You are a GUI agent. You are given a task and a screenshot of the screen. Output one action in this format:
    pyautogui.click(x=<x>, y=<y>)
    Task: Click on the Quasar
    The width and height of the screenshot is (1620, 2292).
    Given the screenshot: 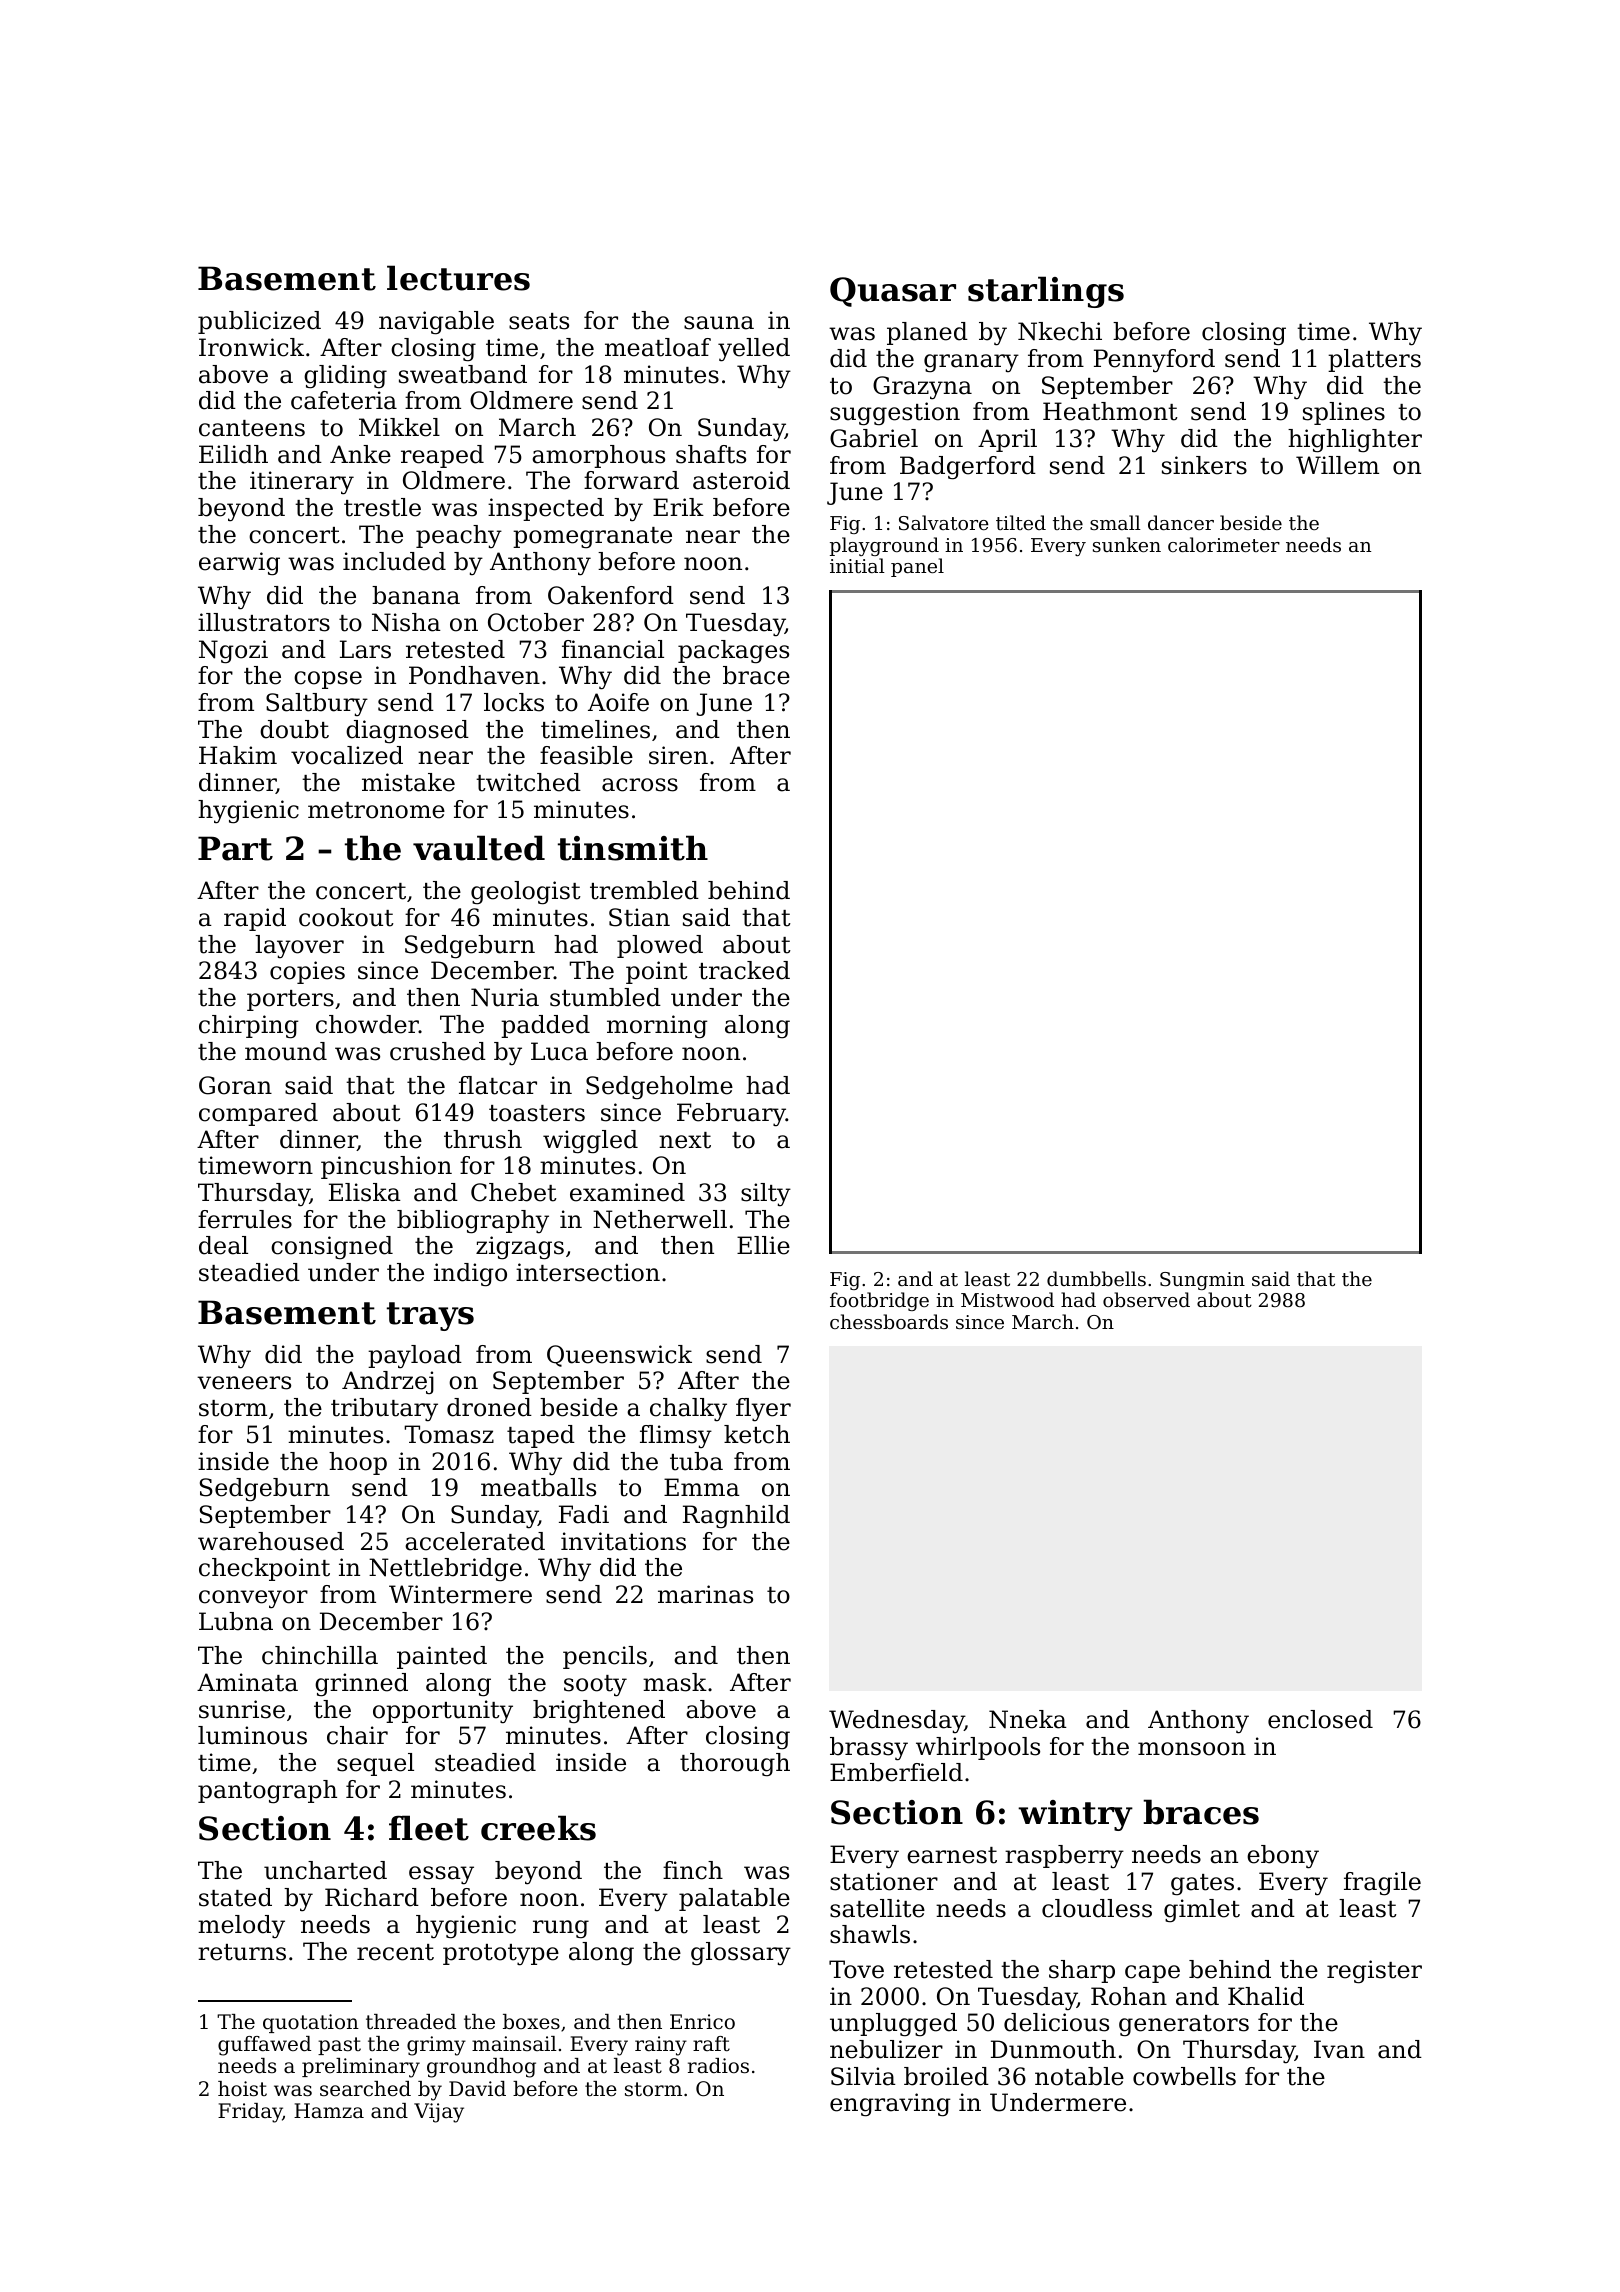 What is the action you would take?
    pyautogui.click(x=893, y=292)
